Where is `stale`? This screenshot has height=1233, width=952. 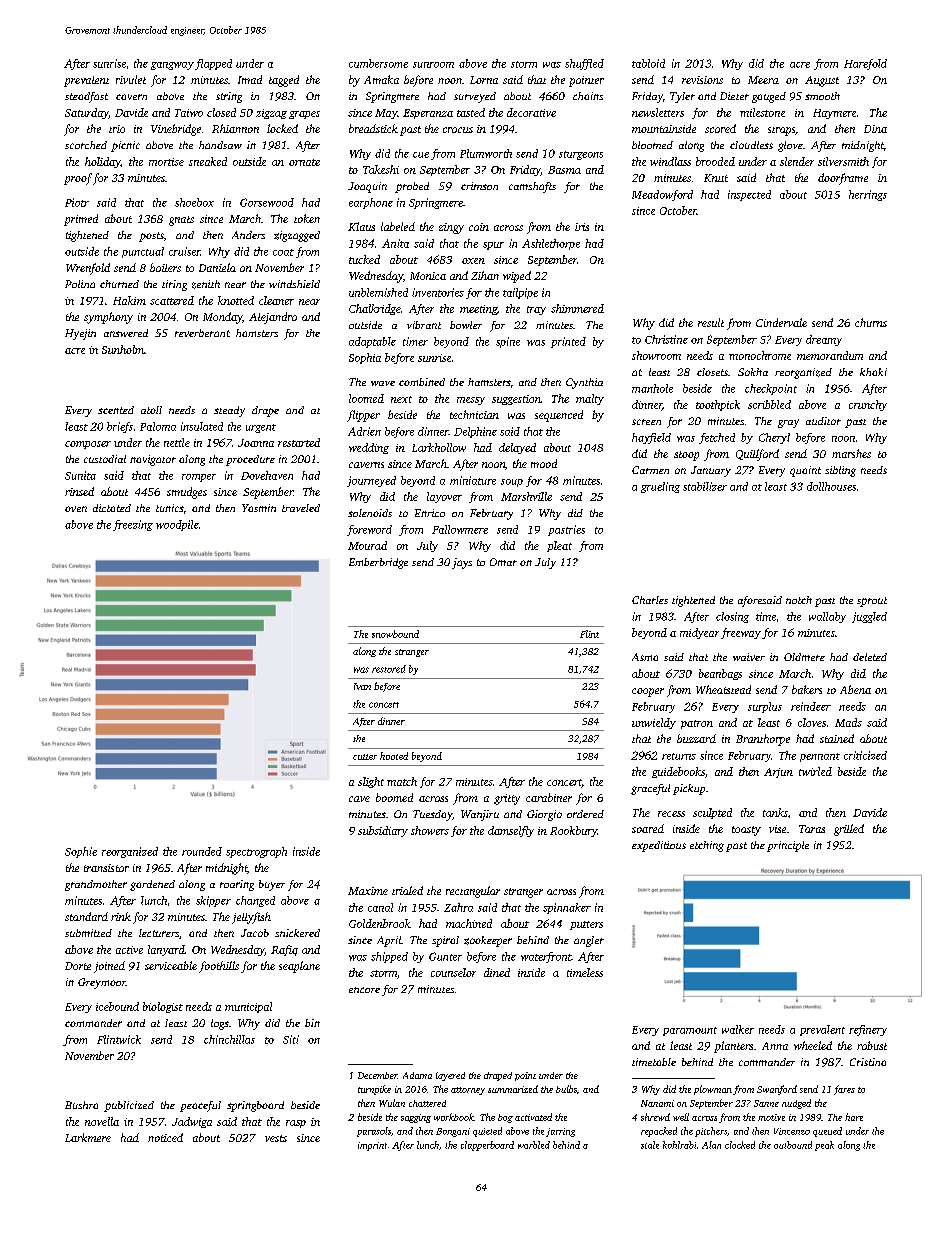 stale is located at coordinates (650, 1145).
